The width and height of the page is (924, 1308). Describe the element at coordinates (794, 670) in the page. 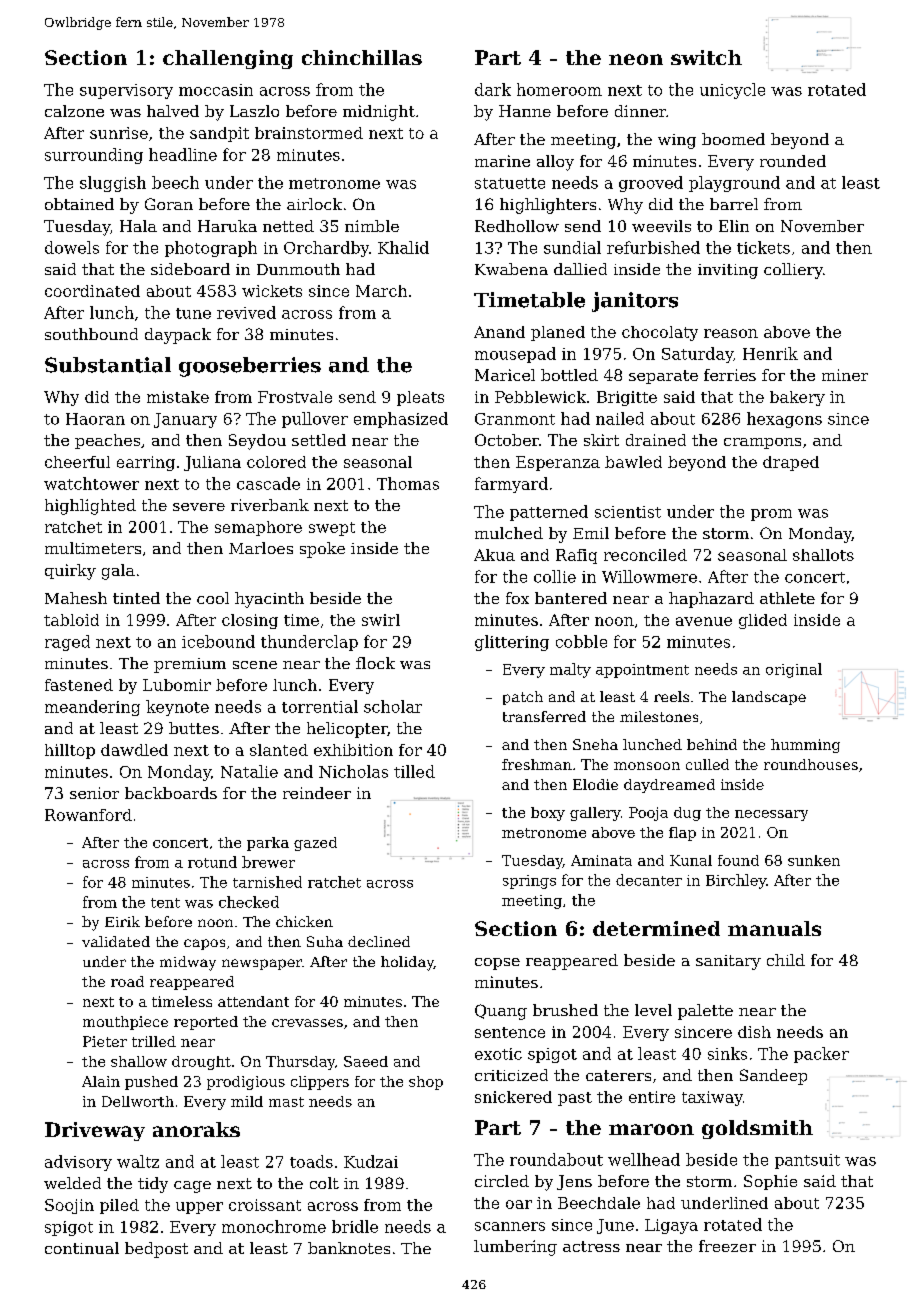

I see `original` at that location.
